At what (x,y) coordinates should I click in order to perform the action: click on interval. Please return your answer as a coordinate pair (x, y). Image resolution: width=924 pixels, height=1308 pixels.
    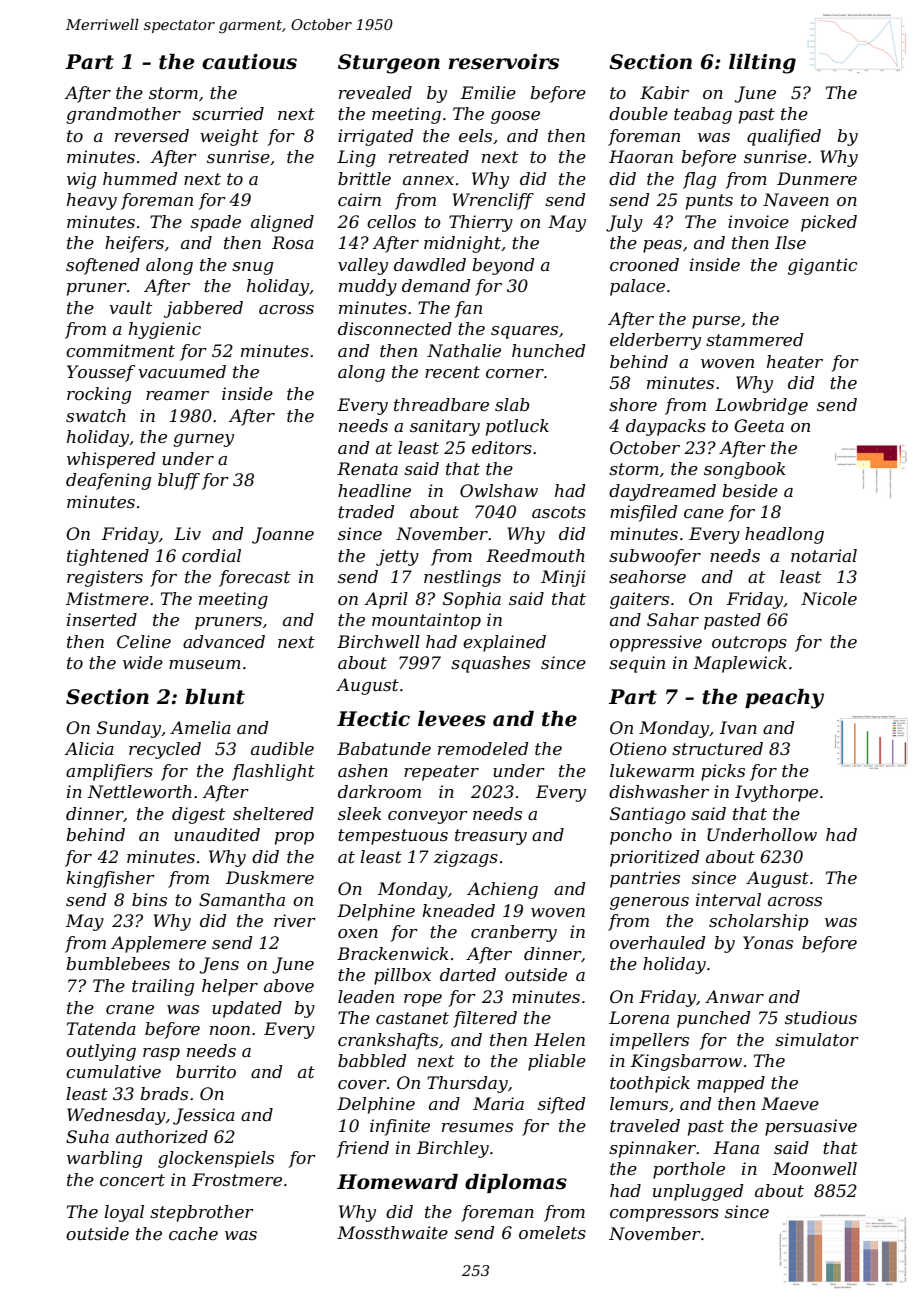
    Looking at the image, I should click on (728, 899).
